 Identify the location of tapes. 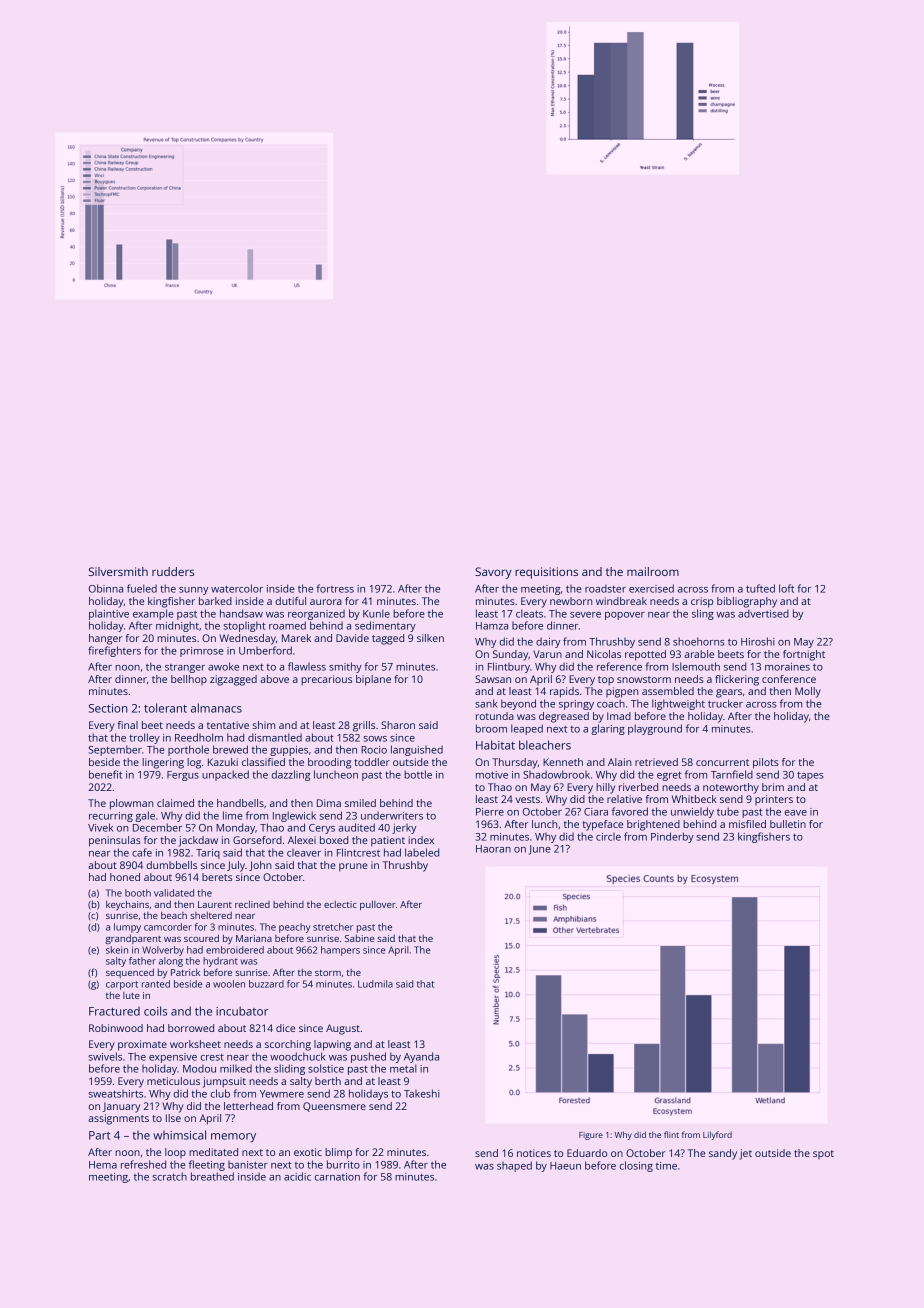
(810, 776).
